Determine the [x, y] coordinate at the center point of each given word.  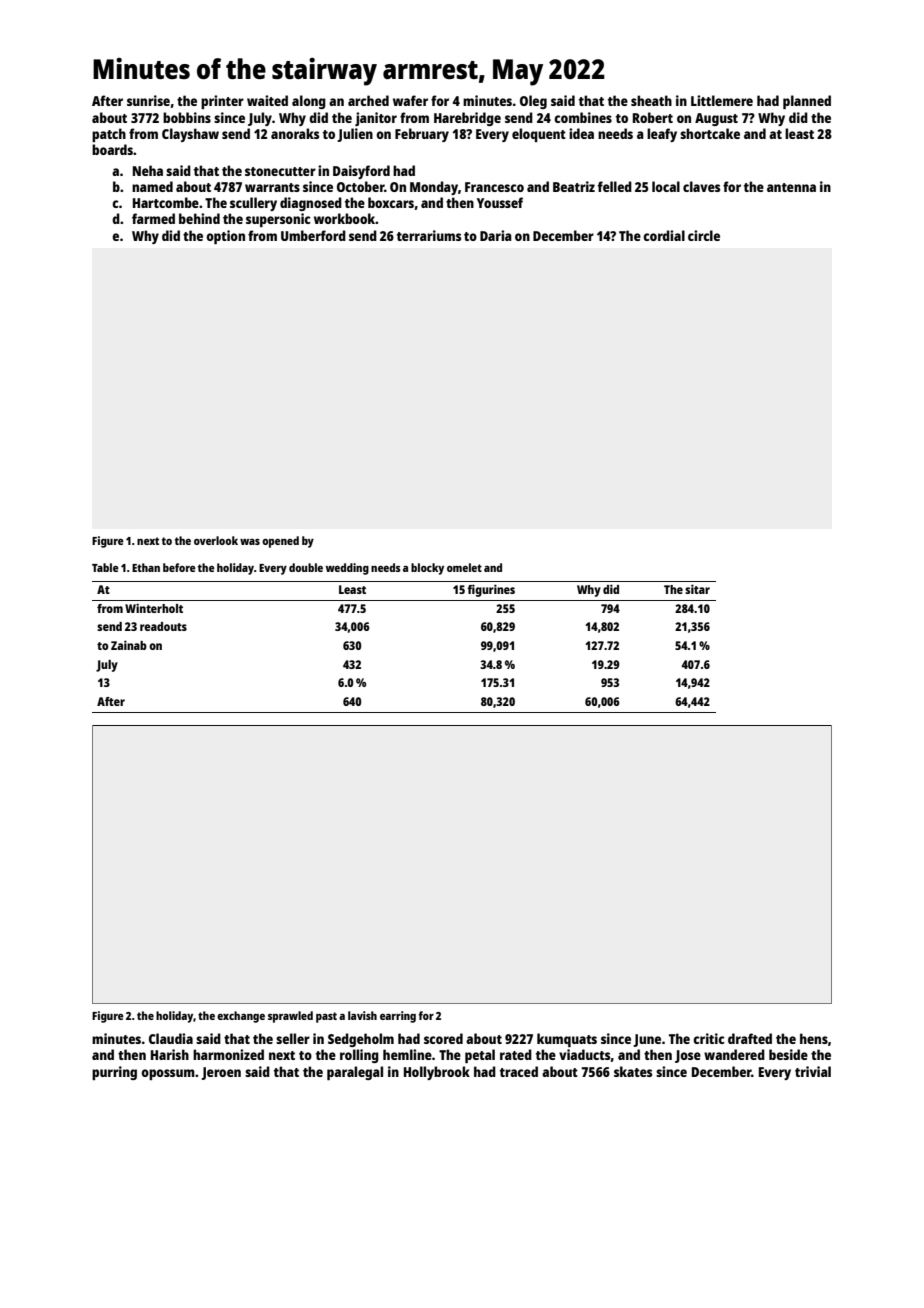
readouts [163, 626]
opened [280, 542]
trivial [813, 1071]
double [306, 567]
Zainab [129, 645]
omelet [464, 567]
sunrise [148, 100]
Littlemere [722, 100]
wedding [347, 569]
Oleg [533, 102]
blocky [427, 569]
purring [114, 1073]
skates [633, 1071]
